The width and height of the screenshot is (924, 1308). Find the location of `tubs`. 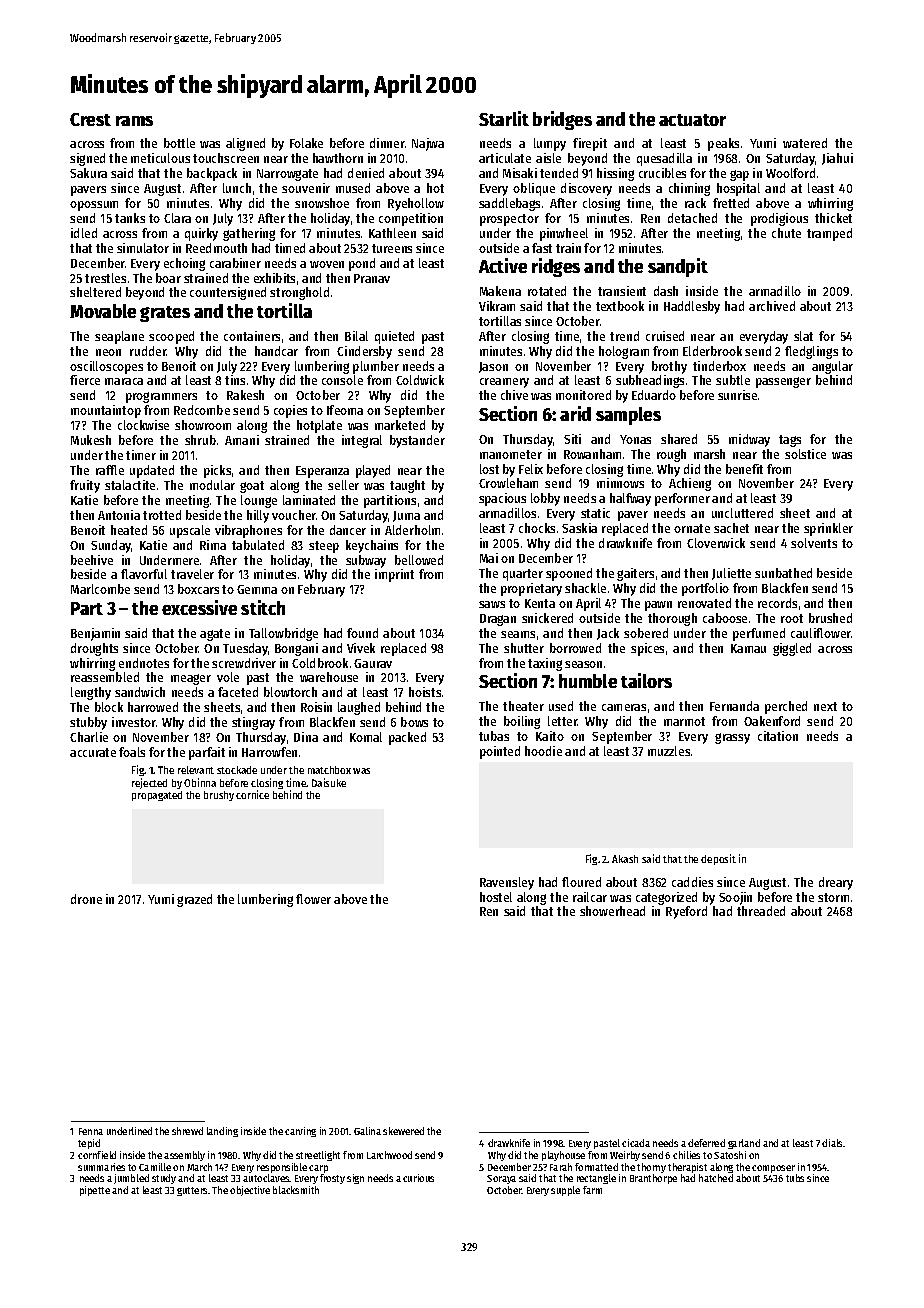

tubs is located at coordinates (795, 1178).
